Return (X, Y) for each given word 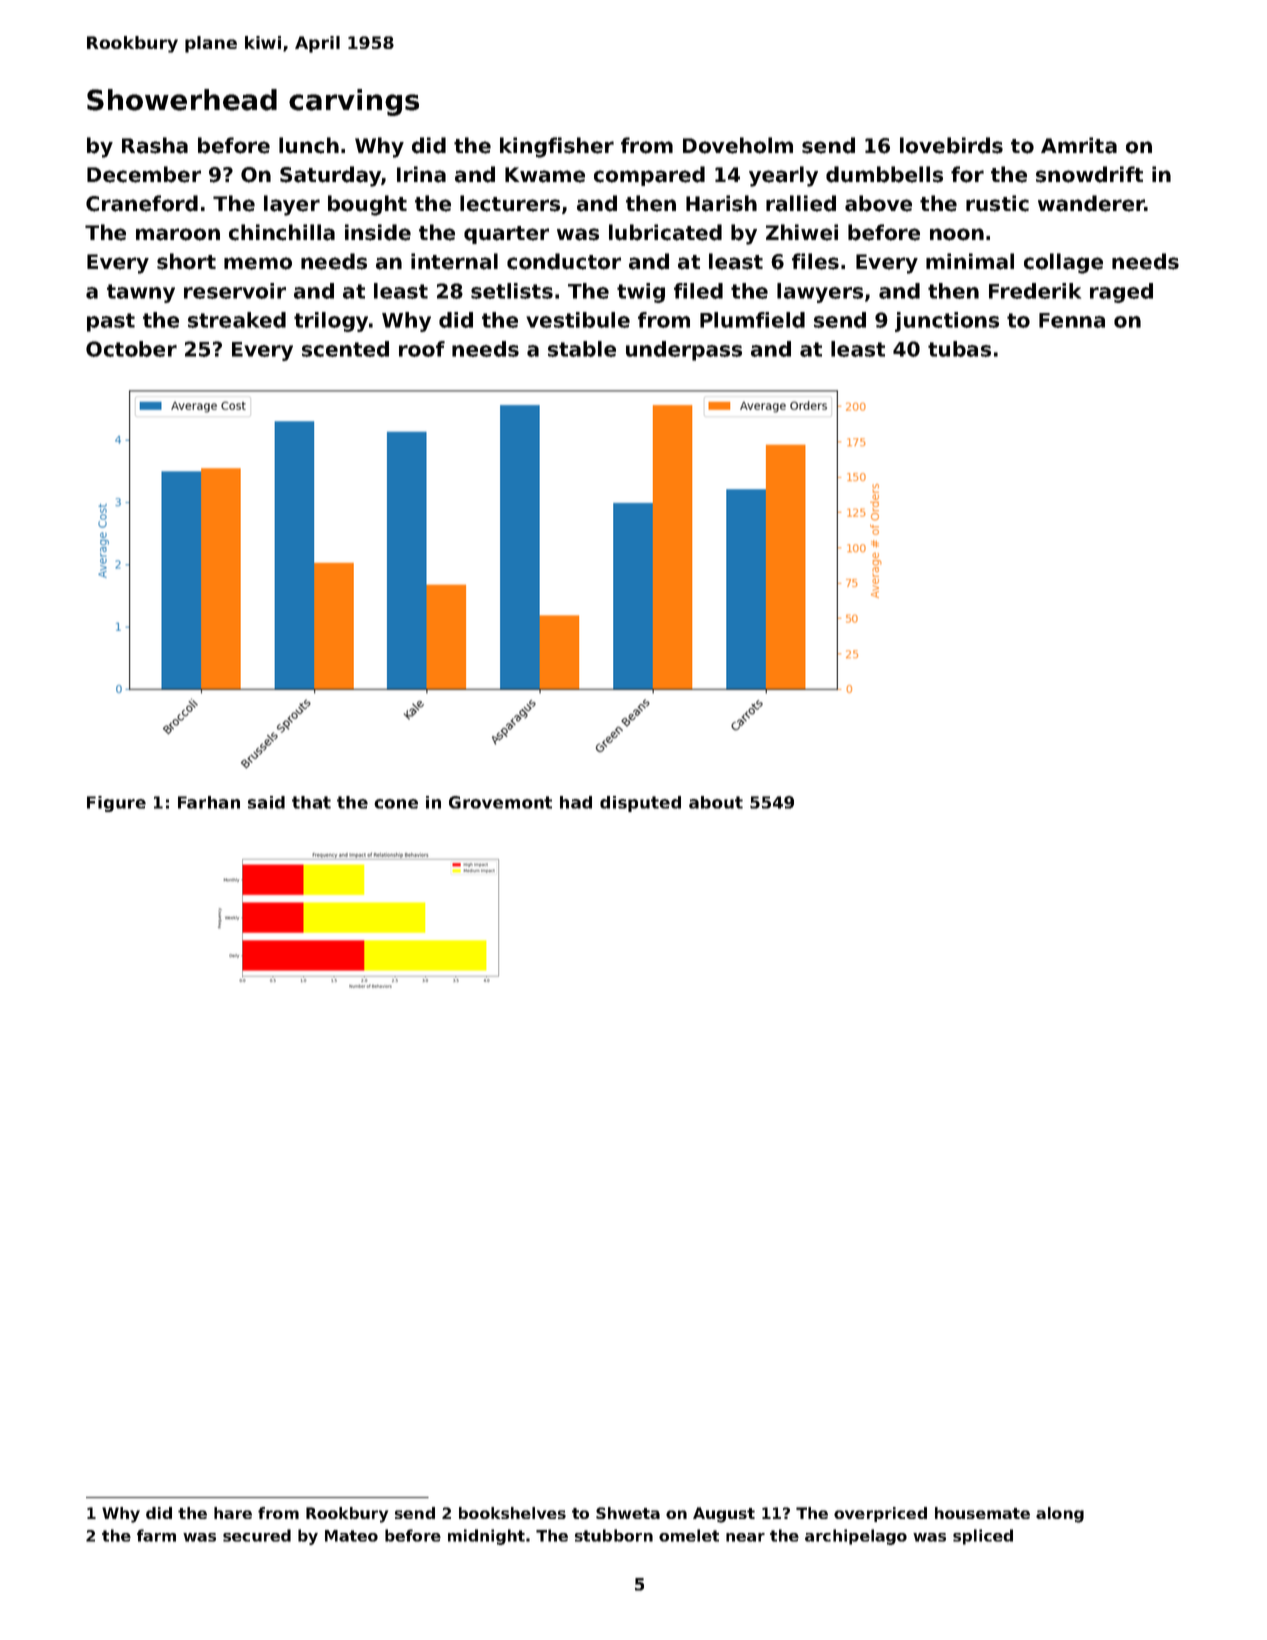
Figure (116, 804)
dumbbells (884, 174)
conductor (564, 261)
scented (345, 349)
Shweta (628, 1513)
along (1060, 1515)
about (716, 802)
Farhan (209, 802)
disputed (640, 804)
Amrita (1079, 145)
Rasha (155, 145)
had (576, 802)
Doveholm (738, 145)
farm (156, 1535)
